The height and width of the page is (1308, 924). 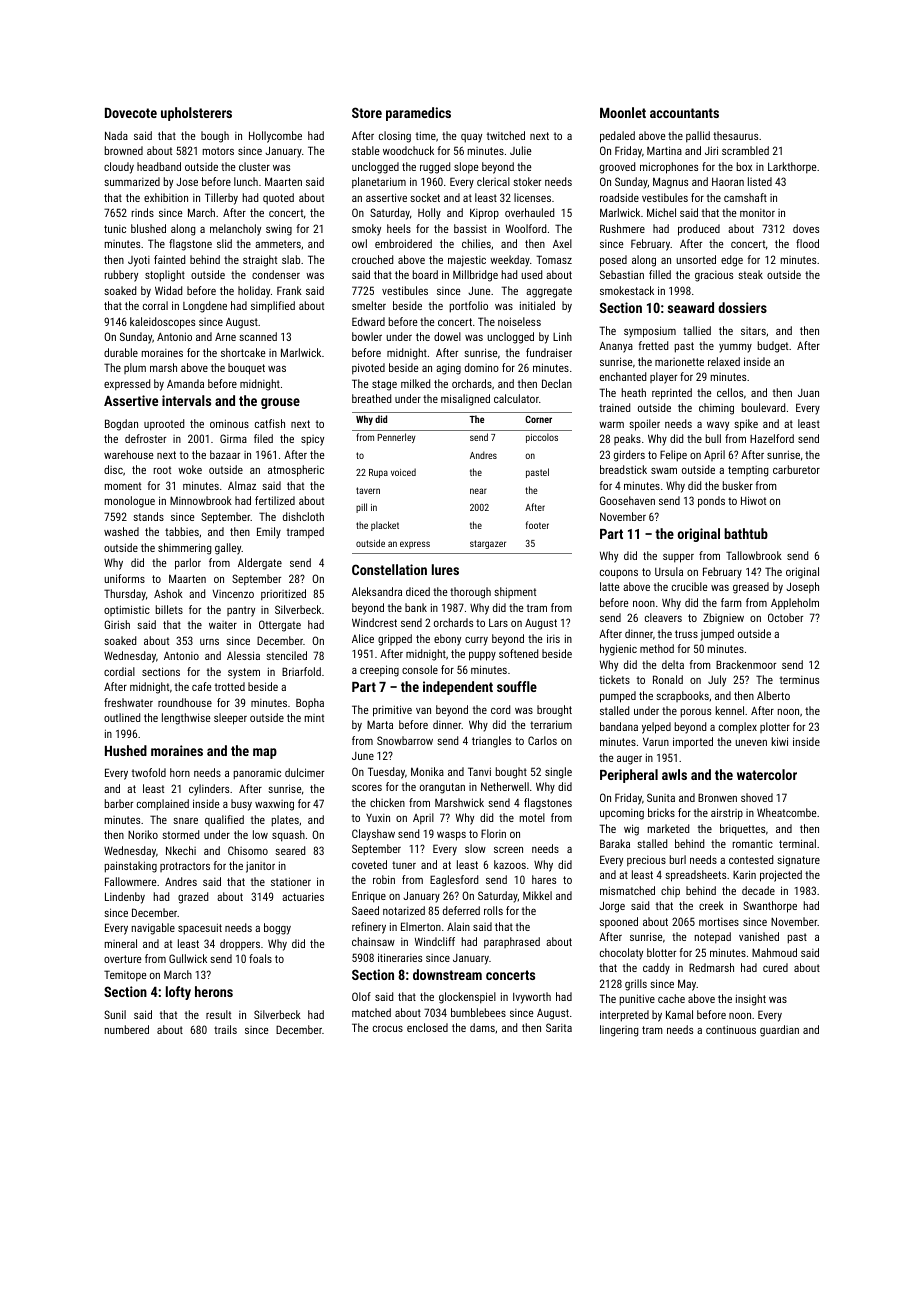 I want to click on budget, so click(x=773, y=347).
